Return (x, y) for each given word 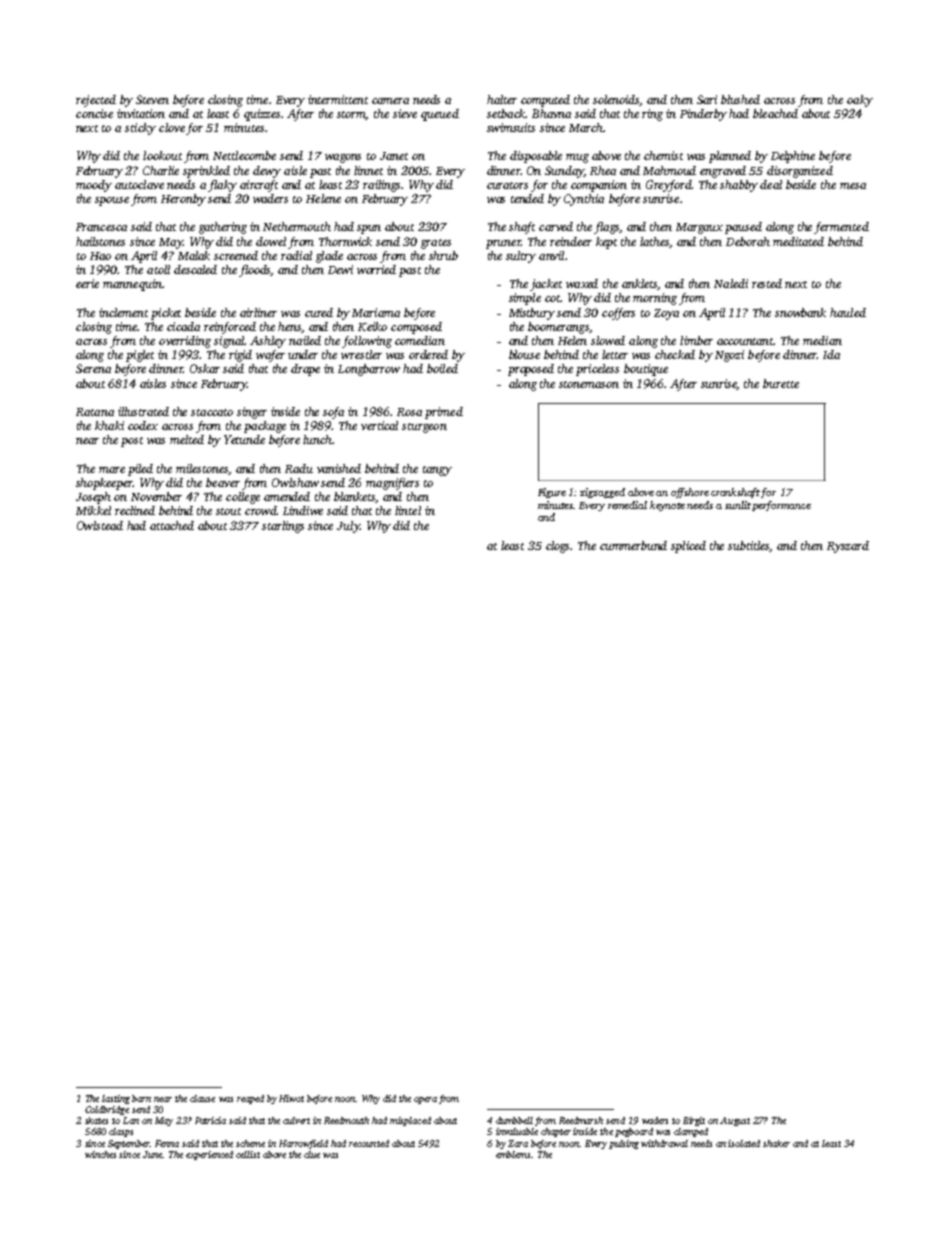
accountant (745, 341)
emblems (513, 1154)
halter (502, 99)
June (152, 1154)
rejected (96, 101)
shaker (776, 1143)
